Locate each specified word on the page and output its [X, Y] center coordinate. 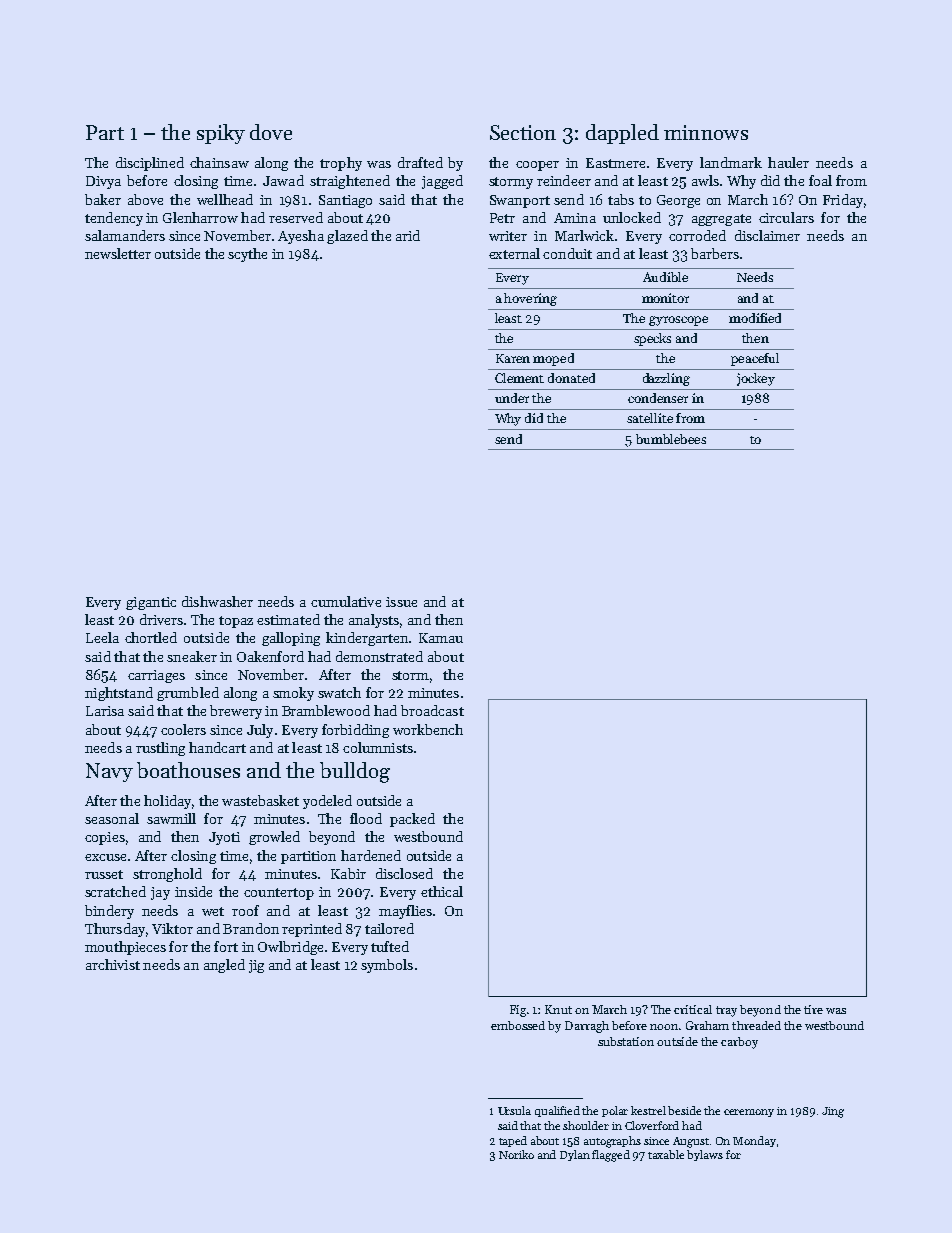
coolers [183, 729]
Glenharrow [200, 217]
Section [523, 132]
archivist [113, 964]
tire [813, 1009]
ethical [442, 891]
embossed [518, 1025]
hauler [788, 162]
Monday [754, 1141]
